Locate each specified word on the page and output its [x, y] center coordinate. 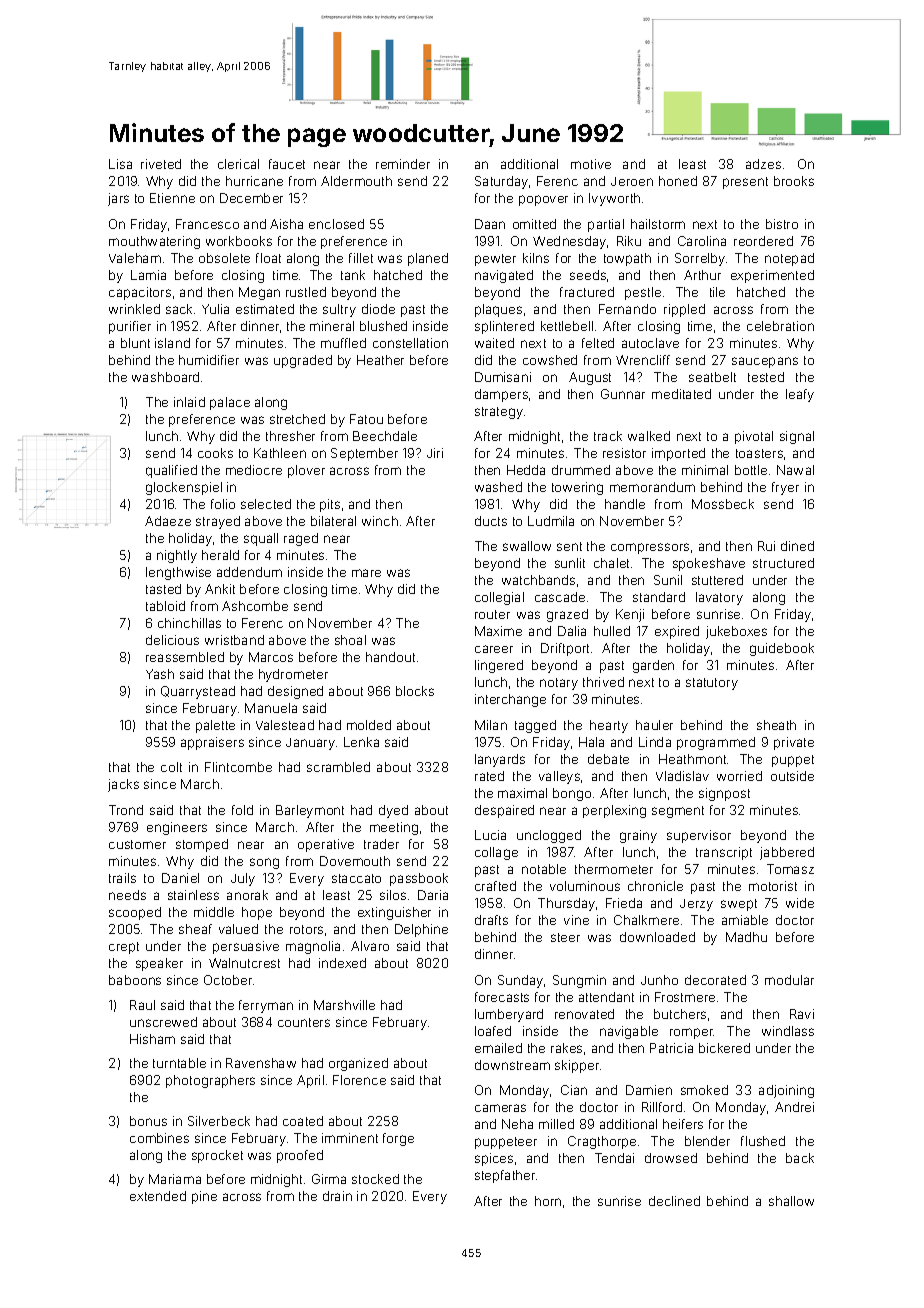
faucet [287, 164]
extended [158, 1196]
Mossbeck [723, 504]
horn [548, 1201]
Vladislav [682, 776]
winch [380, 521]
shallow [791, 1201]
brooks [794, 181]
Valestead [285, 725]
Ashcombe [255, 606]
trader [381, 844]
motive [591, 164]
